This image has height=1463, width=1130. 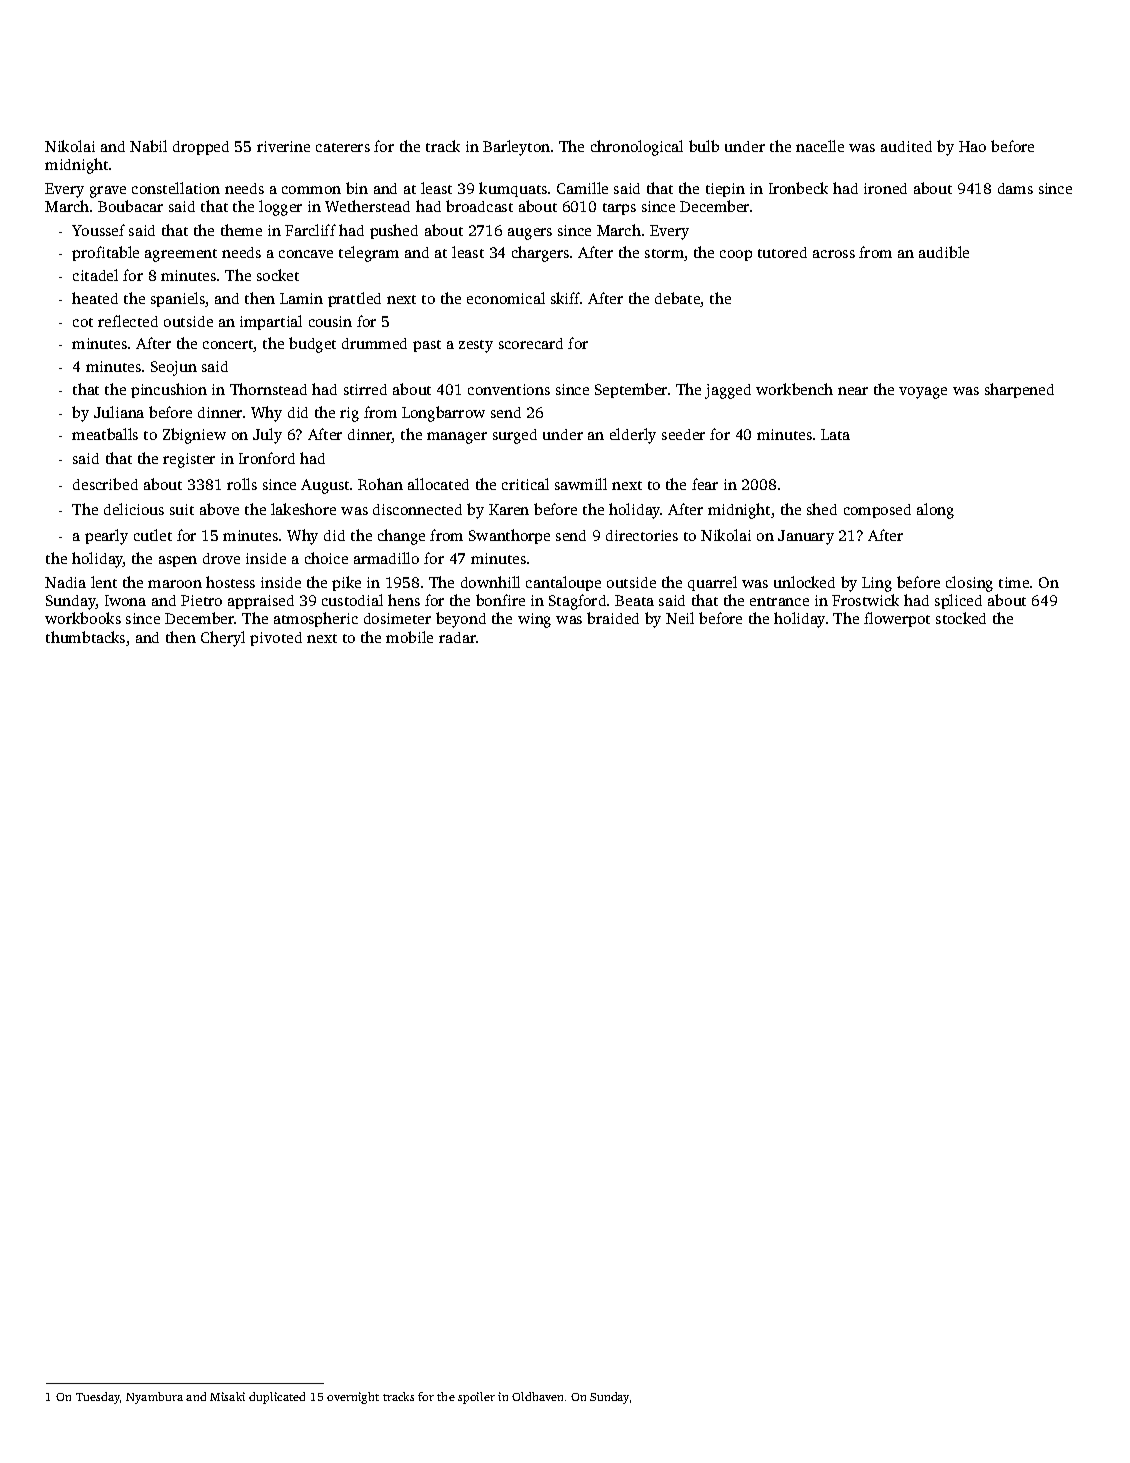 I want to click on Karen, so click(x=509, y=509).
